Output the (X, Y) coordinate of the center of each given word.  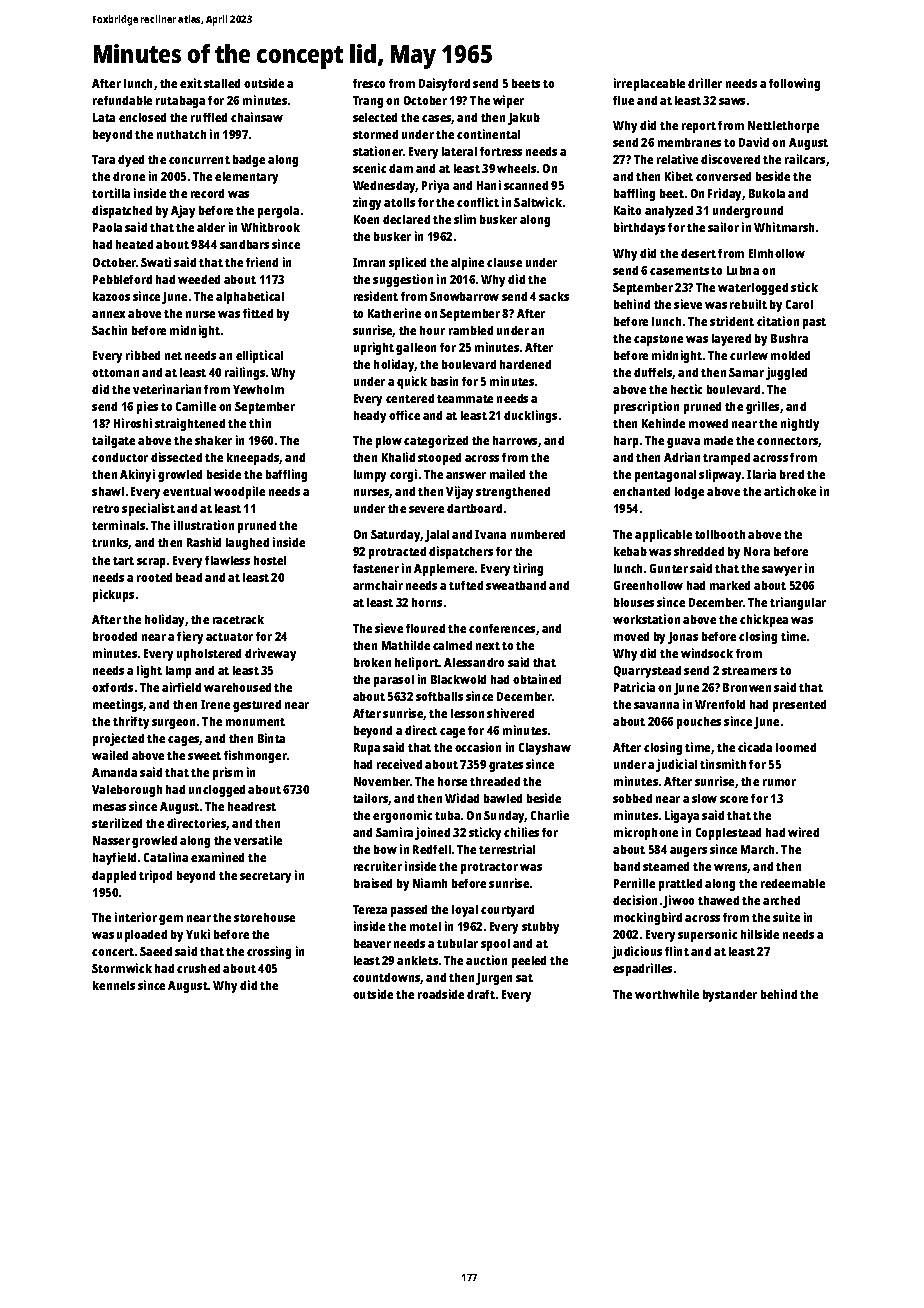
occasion (478, 747)
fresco (369, 83)
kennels (114, 985)
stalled (222, 83)
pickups (113, 595)
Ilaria (761, 474)
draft (481, 994)
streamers (749, 671)
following (794, 84)
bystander (730, 996)
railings (245, 373)
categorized (436, 441)
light (149, 671)
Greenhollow (648, 585)
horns (427, 602)
